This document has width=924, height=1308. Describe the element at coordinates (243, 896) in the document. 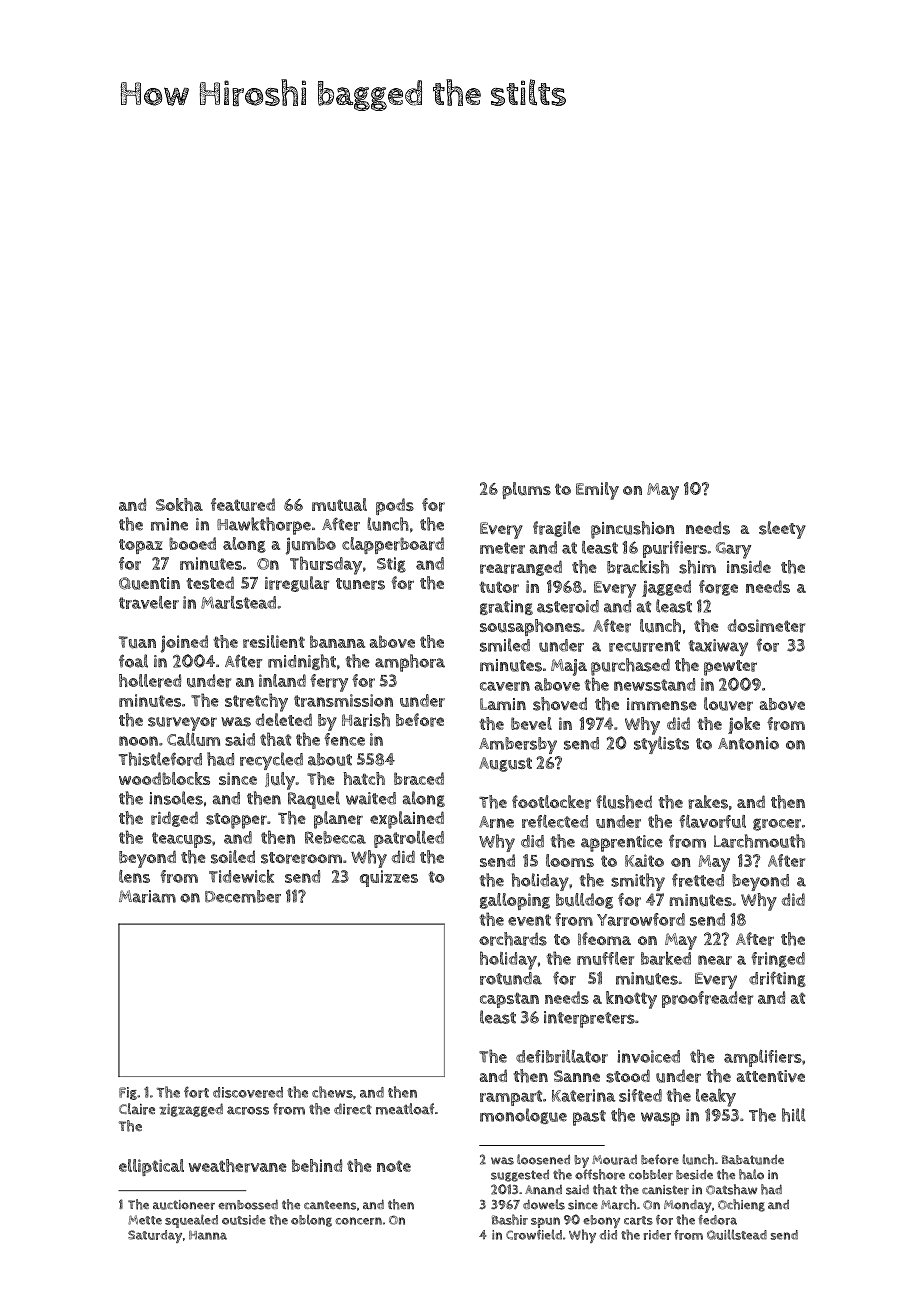

I see `December` at that location.
